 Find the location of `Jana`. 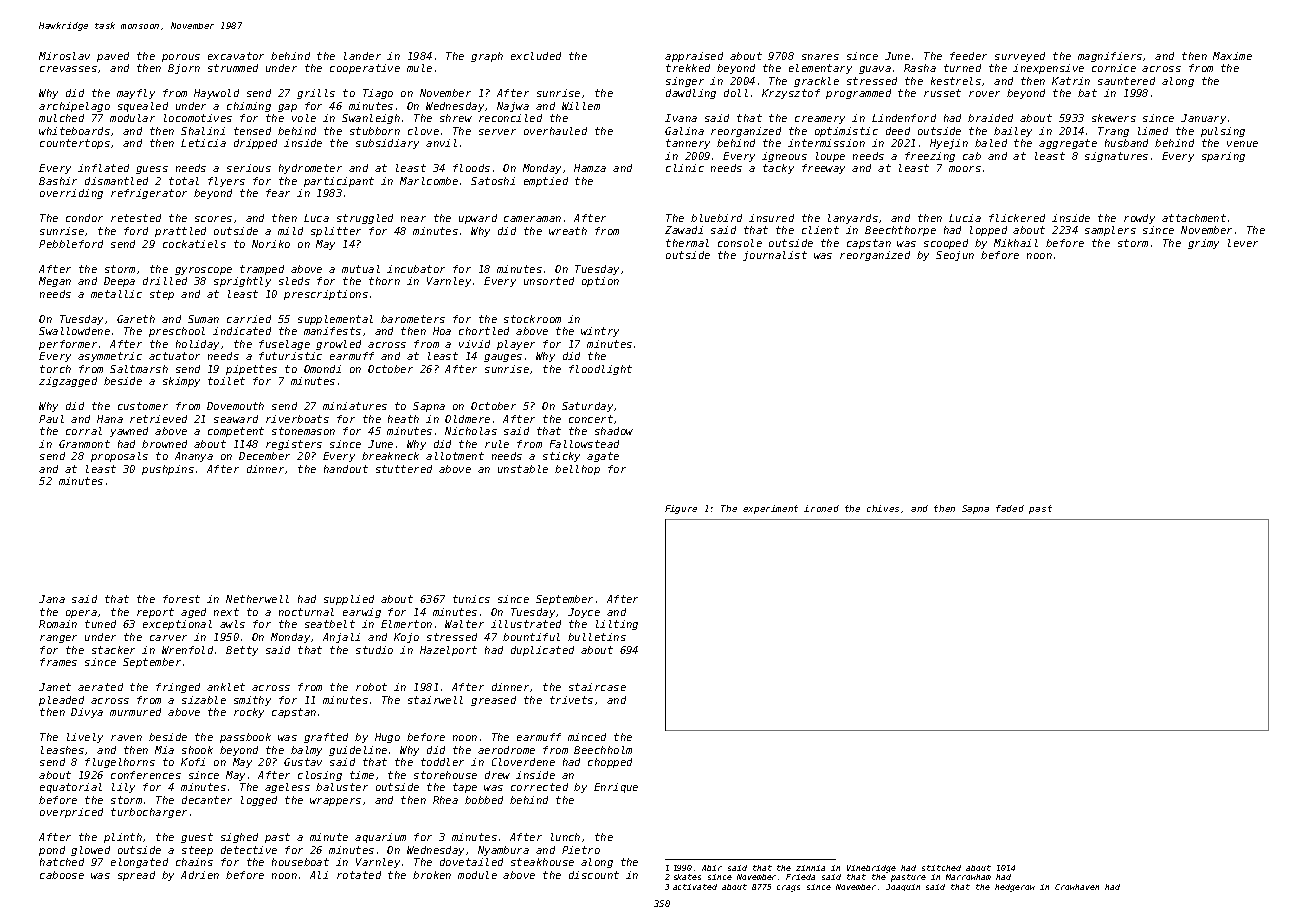

Jana is located at coordinates (52, 599).
